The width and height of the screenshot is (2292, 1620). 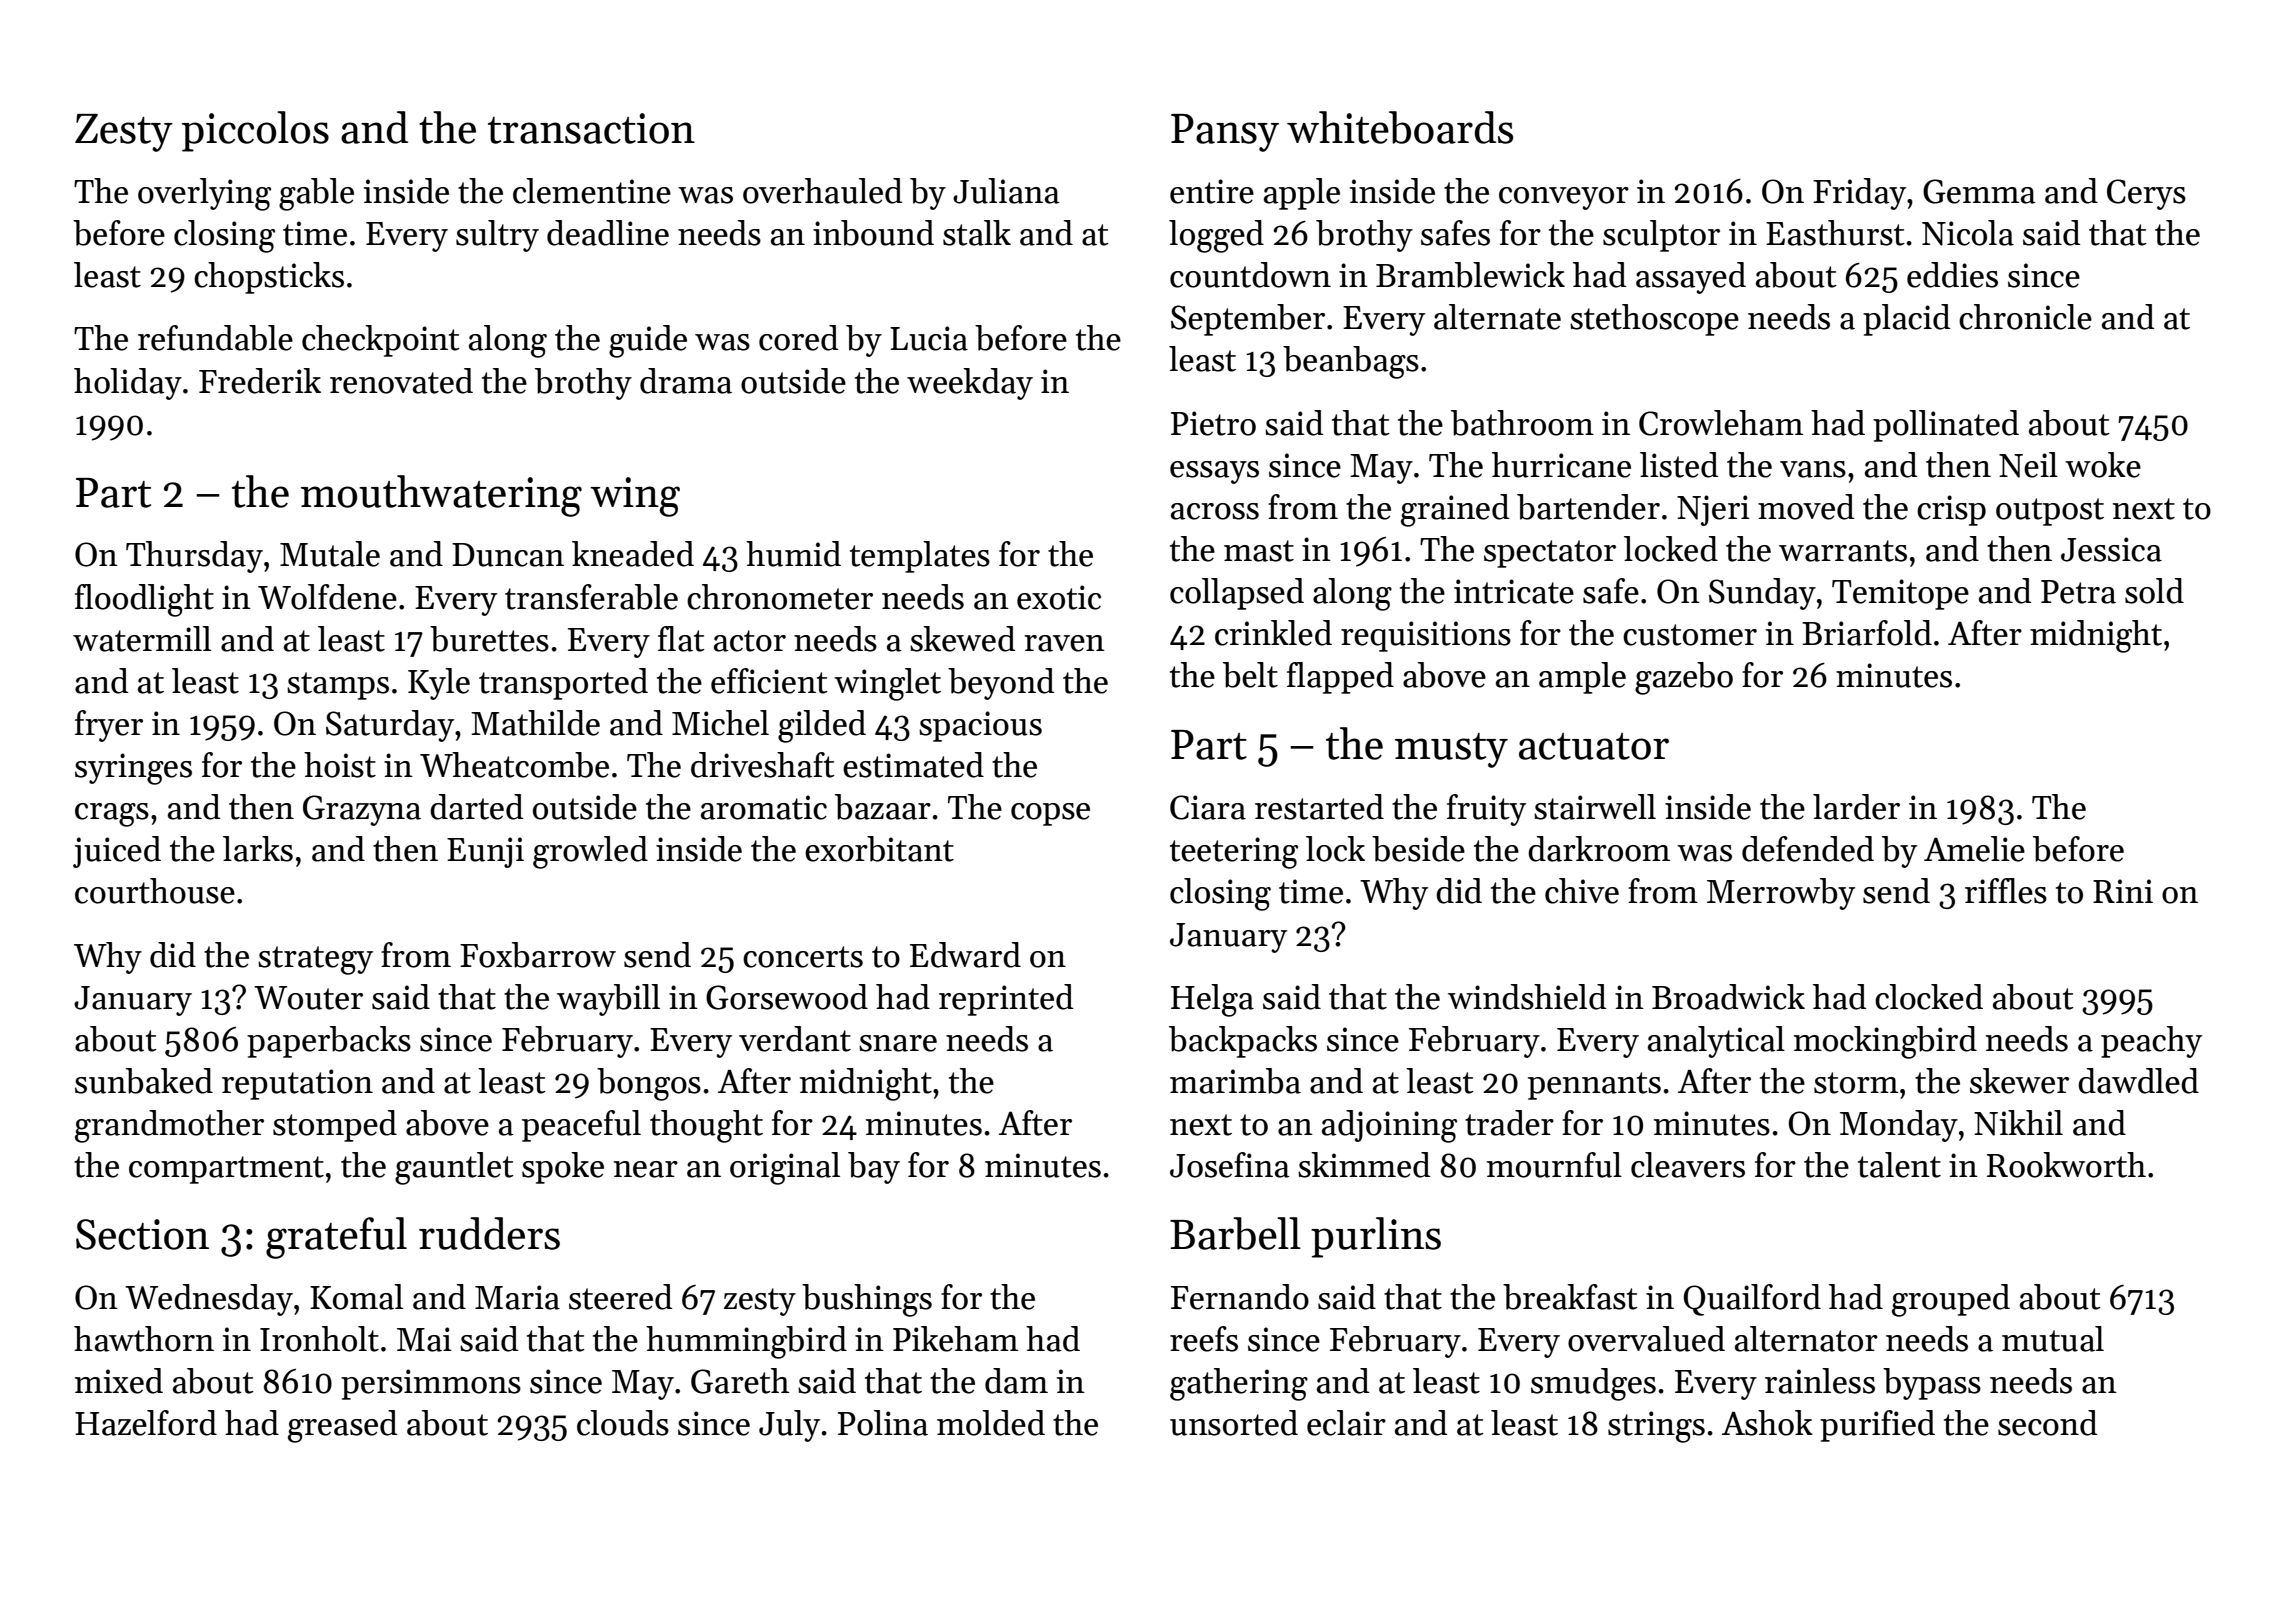 What do you see at coordinates (255, 131) in the screenshot?
I see `piccolos` at bounding box center [255, 131].
